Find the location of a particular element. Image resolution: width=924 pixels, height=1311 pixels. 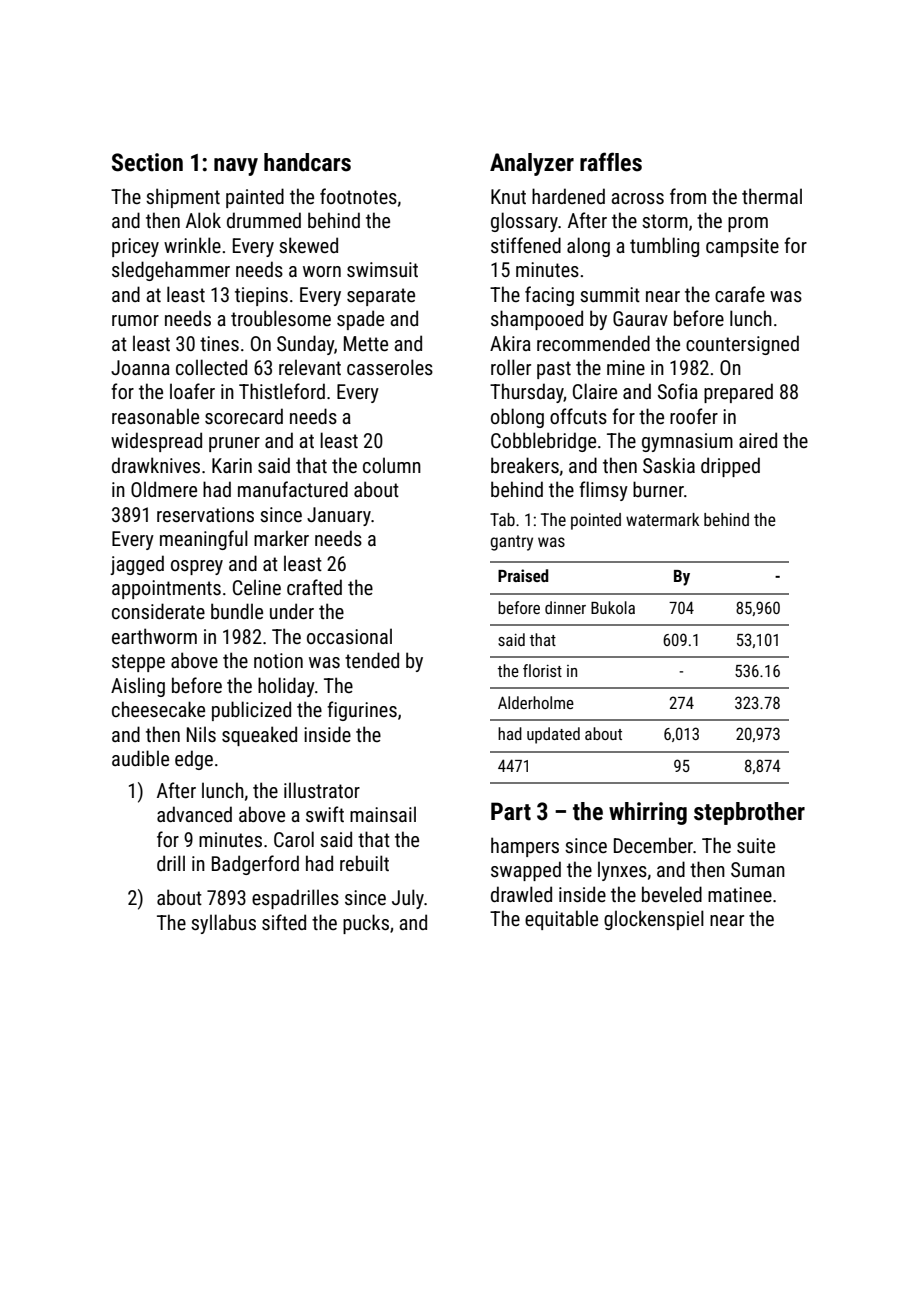

drummed is located at coordinates (264, 220).
